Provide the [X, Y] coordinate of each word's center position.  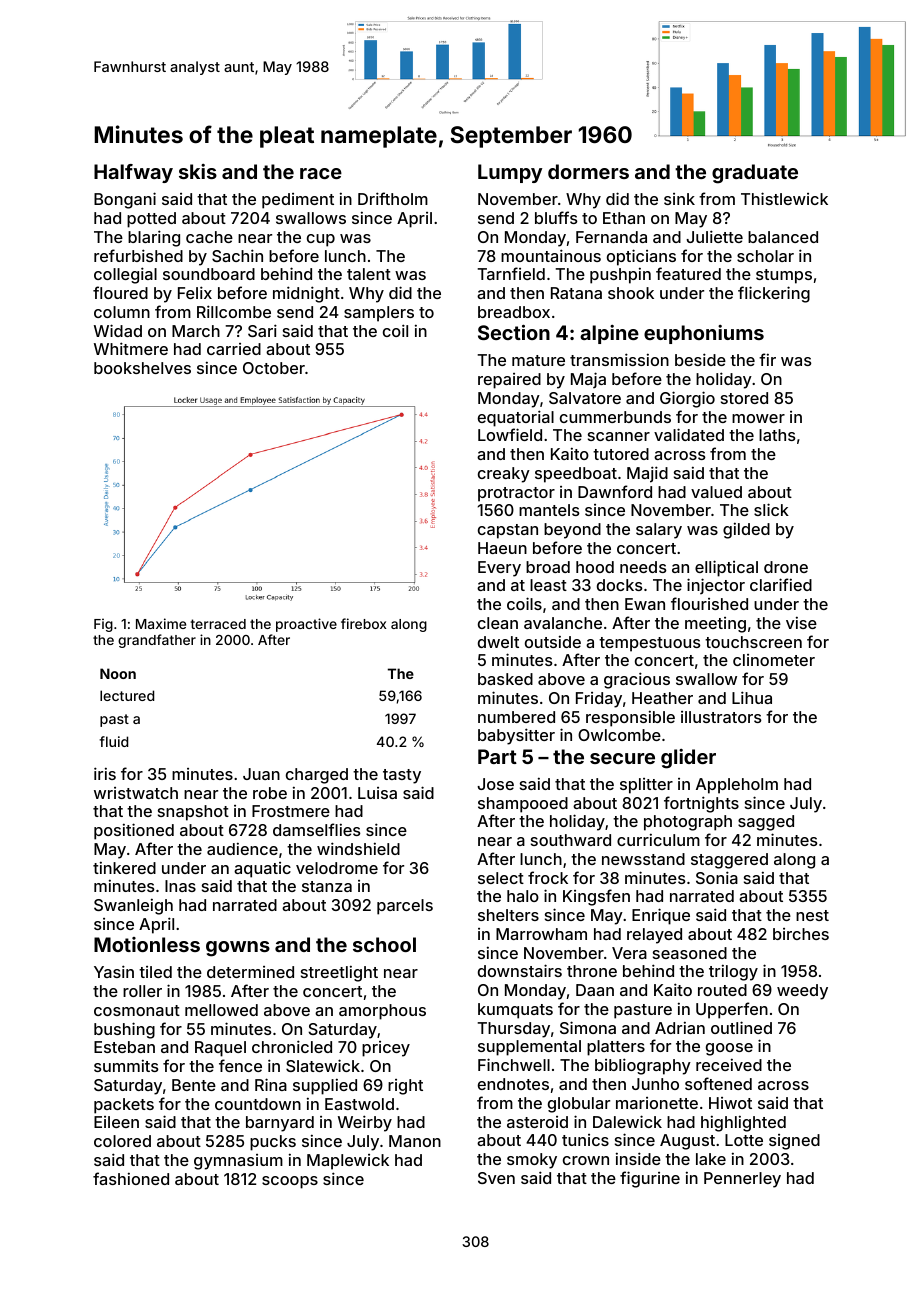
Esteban [124, 1047]
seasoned [690, 953]
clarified [781, 584]
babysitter [516, 736]
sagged [766, 823]
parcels [405, 907]
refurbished [138, 255]
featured [688, 273]
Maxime [161, 623]
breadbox [514, 312]
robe [270, 793]
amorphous [382, 1012]
